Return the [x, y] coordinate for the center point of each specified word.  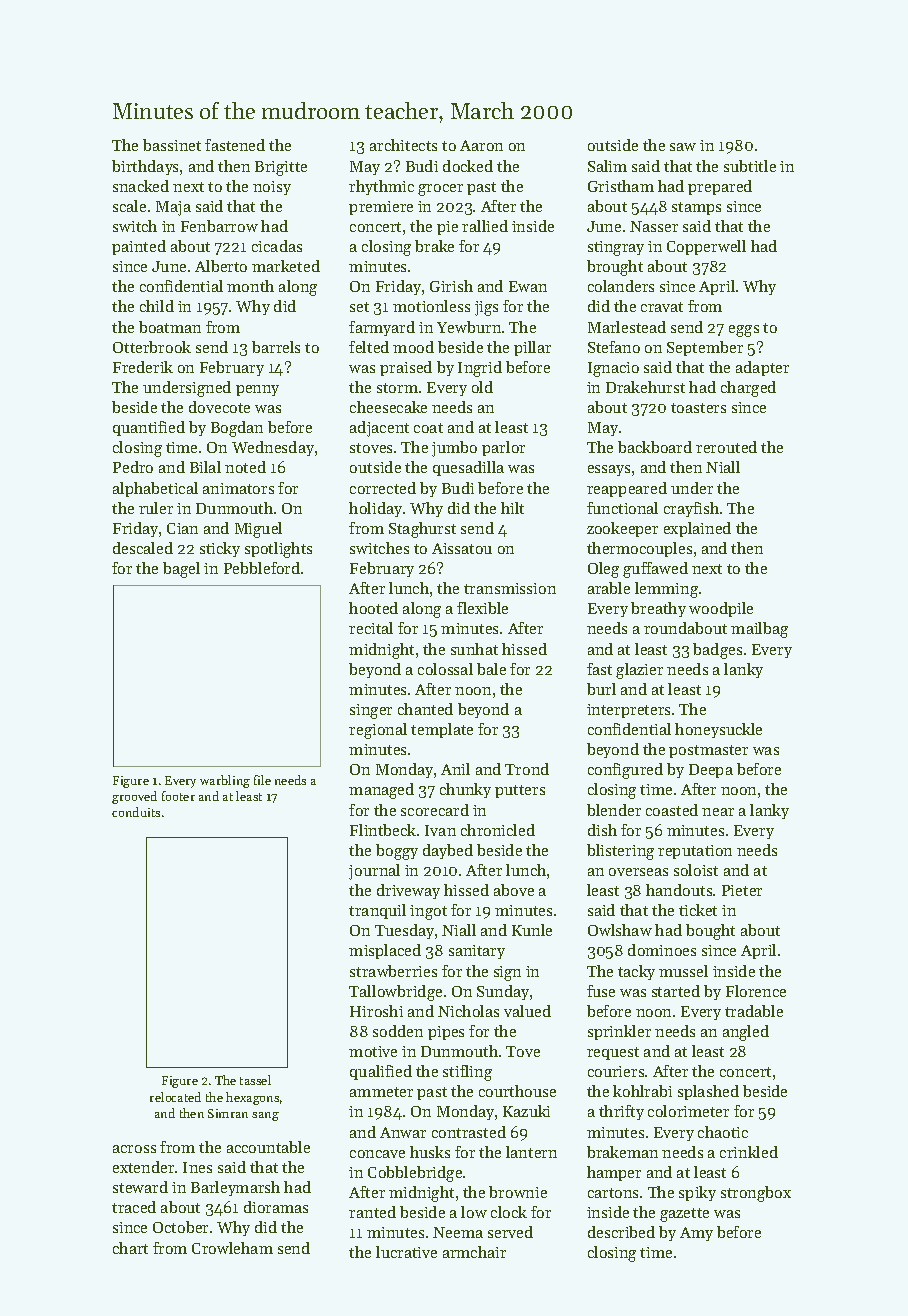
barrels [276, 347]
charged [748, 389]
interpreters [628, 711]
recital [371, 628]
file [262, 780]
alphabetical [155, 489]
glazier [639, 671]
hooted [373, 608]
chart [130, 1248]
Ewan [528, 286]
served [510, 1232]
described [621, 1232]
